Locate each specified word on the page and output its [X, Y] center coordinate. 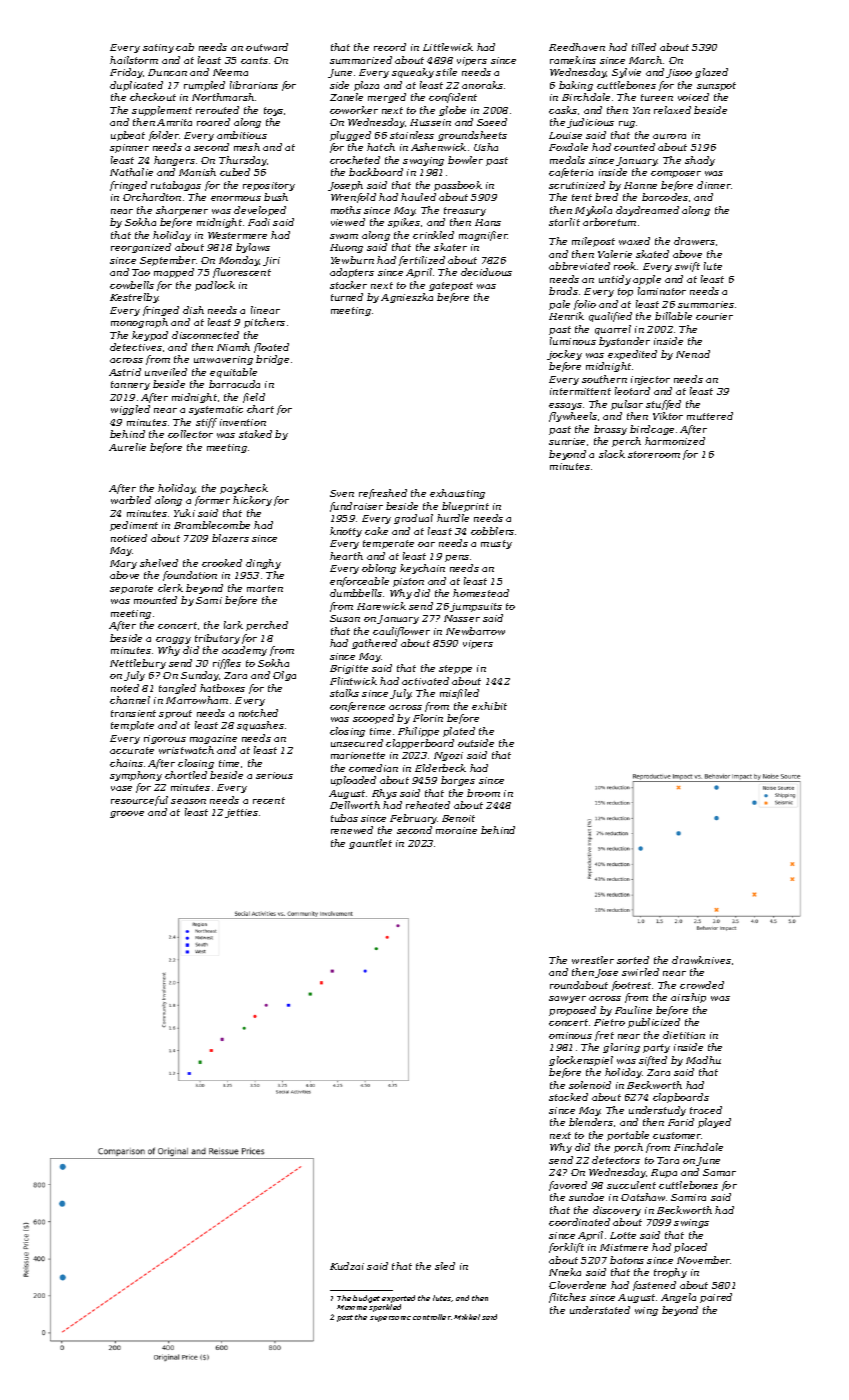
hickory [252, 501]
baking [576, 86]
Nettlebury [138, 664]
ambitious [242, 135]
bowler [465, 160]
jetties [241, 813]
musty [496, 544]
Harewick [381, 606]
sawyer [567, 999]
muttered [710, 416]
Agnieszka [407, 298]
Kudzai [347, 1266]
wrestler [593, 960]
